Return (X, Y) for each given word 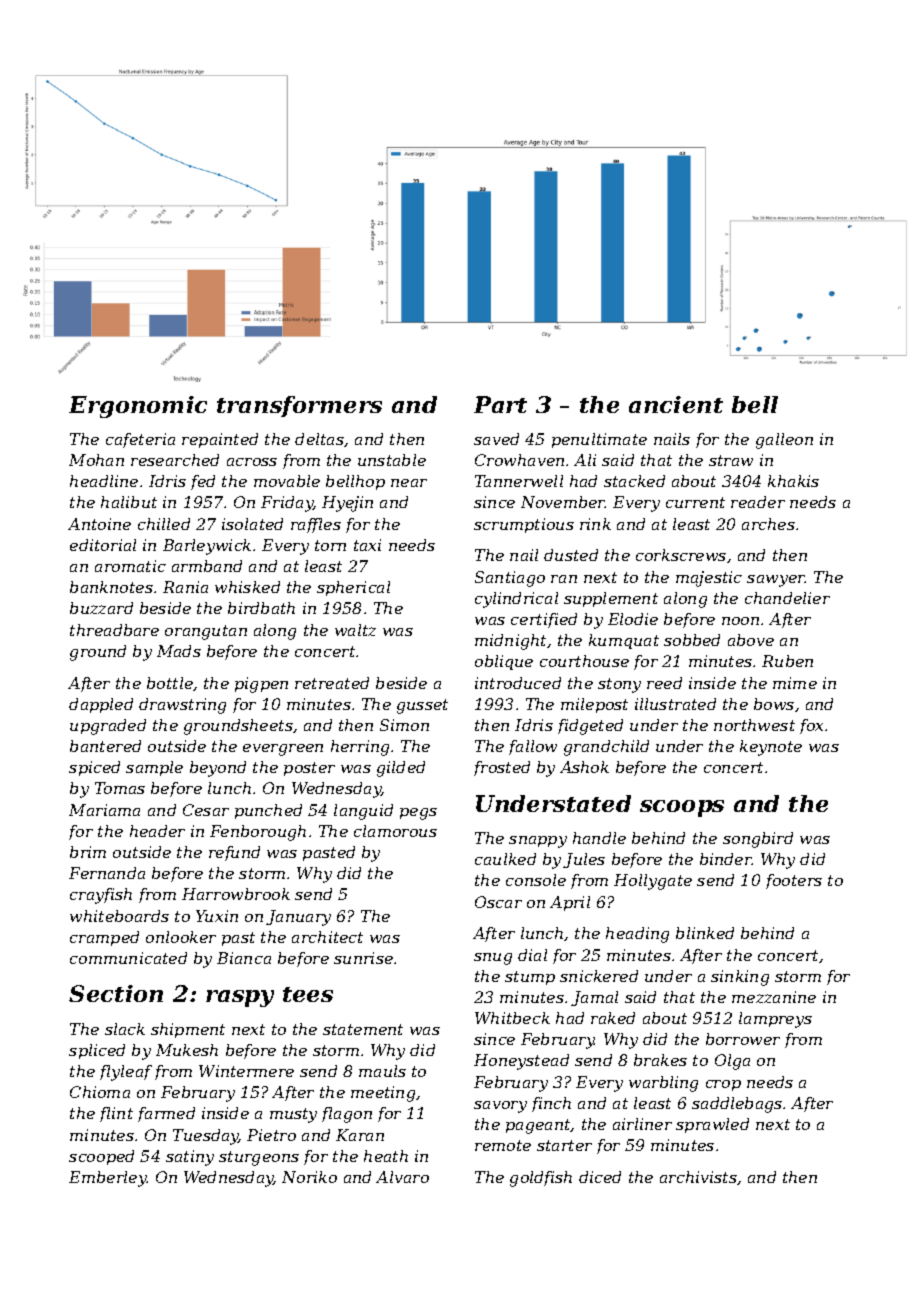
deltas (319, 439)
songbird (758, 840)
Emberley (108, 1179)
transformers (299, 406)
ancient (676, 404)
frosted (502, 768)
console (536, 880)
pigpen (261, 685)
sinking (740, 978)
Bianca (244, 958)
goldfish (541, 1179)
